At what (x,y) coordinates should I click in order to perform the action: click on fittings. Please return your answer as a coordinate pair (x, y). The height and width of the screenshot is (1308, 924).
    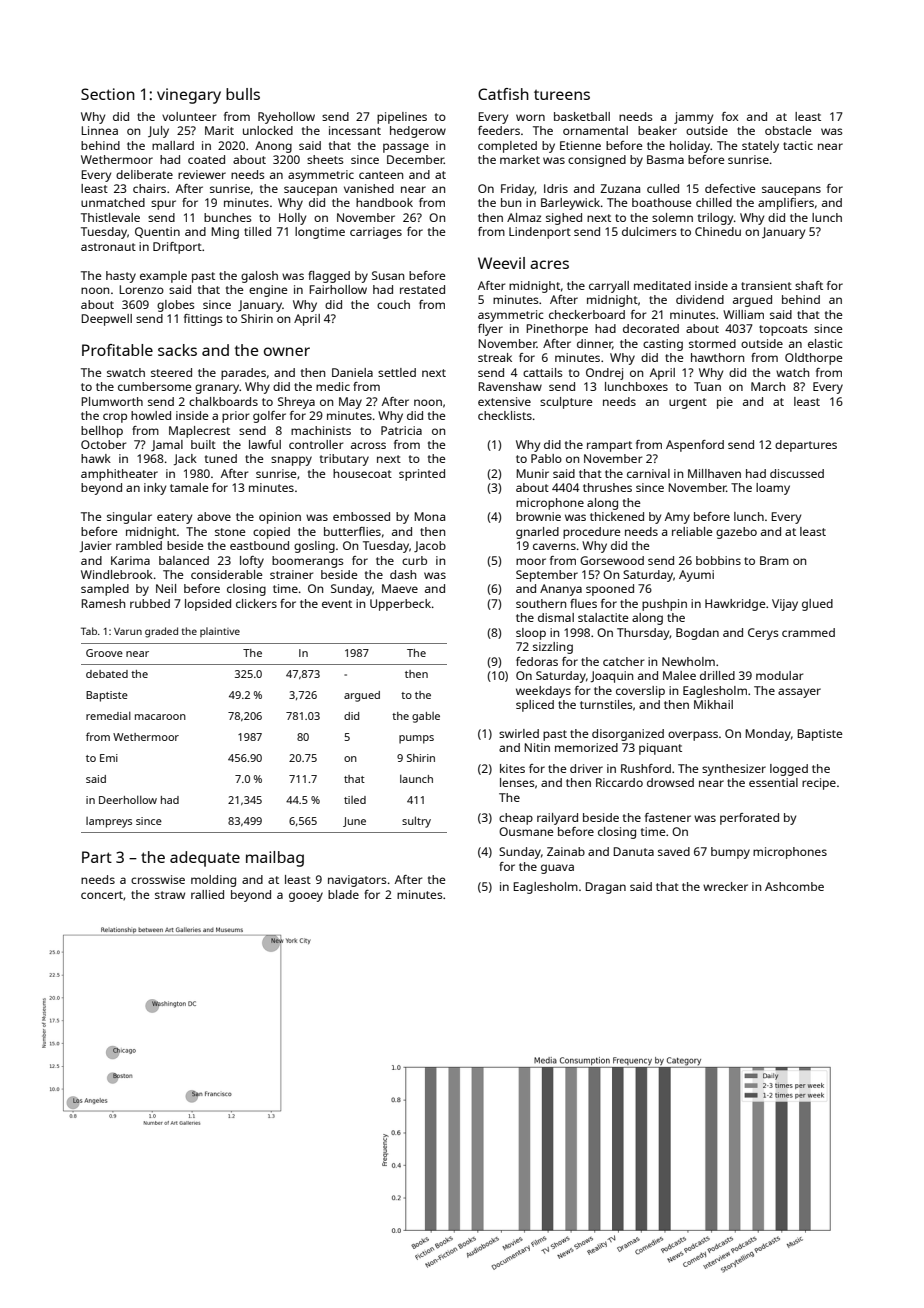
    Looking at the image, I should click on (203, 320).
